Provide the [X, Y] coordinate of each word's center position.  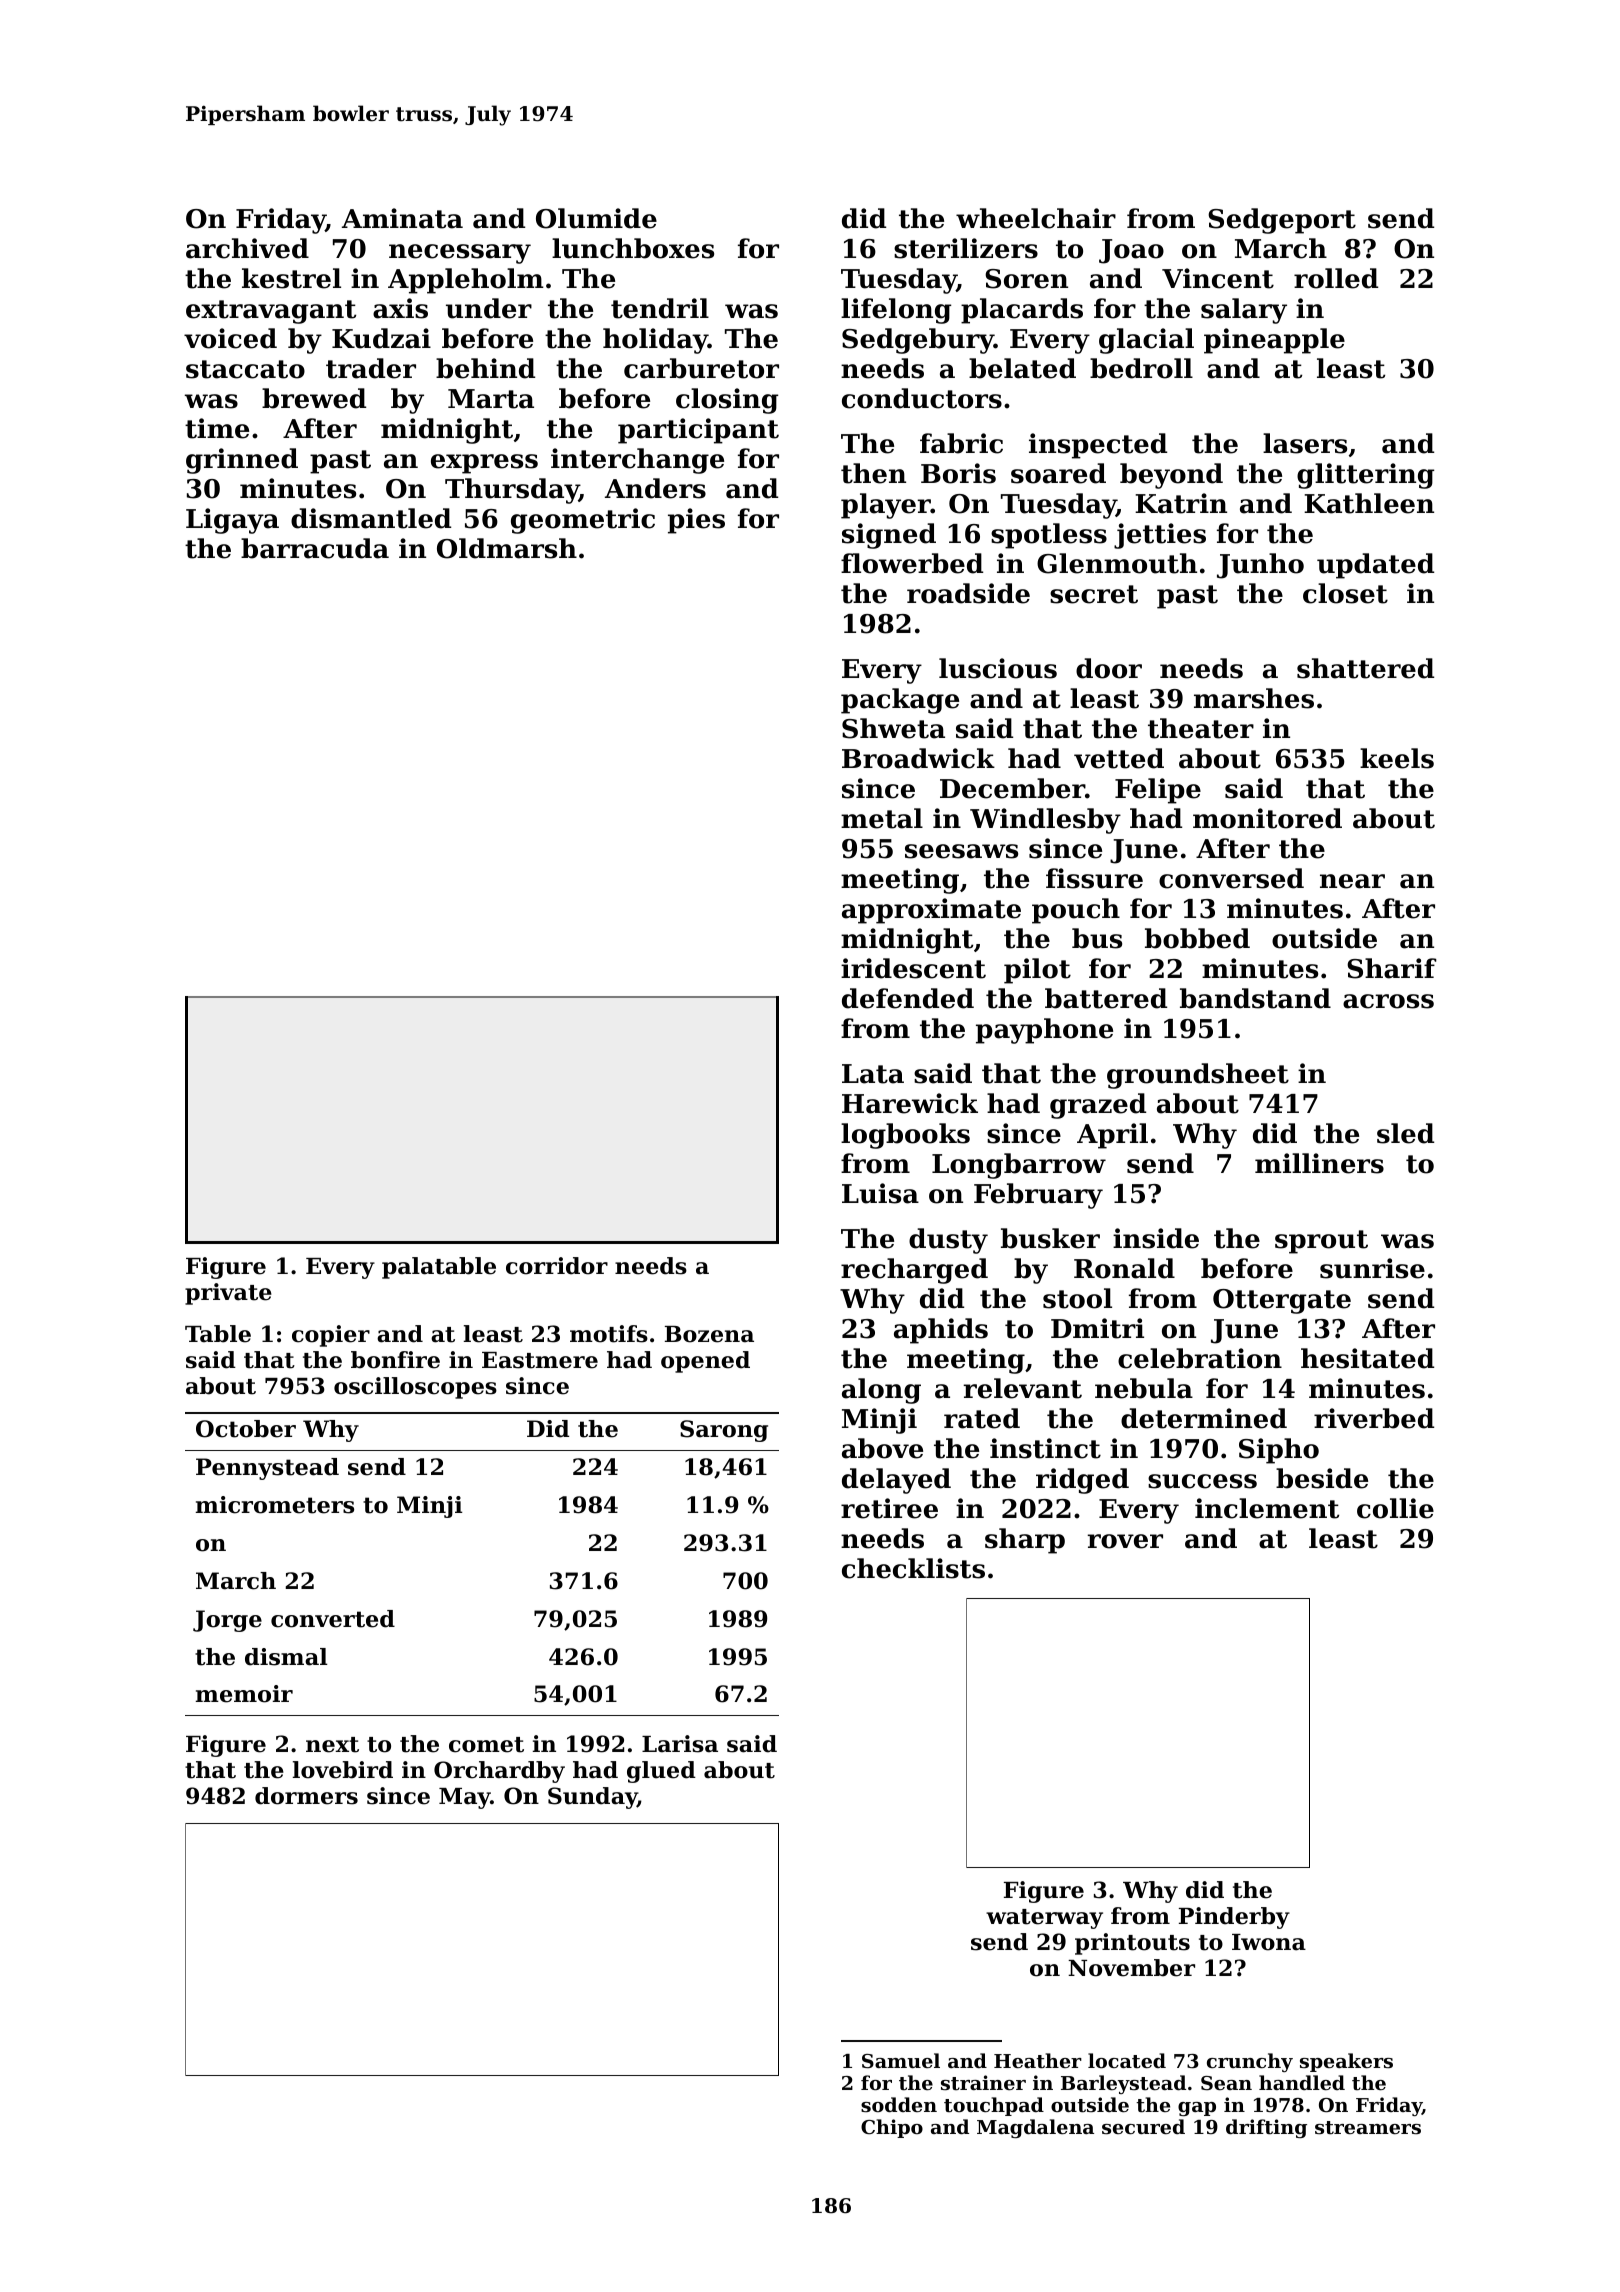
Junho [1260, 566]
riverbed [1374, 1418]
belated [1022, 368]
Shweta [893, 728]
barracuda [315, 548]
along [881, 1391]
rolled [1336, 278]
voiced [230, 338]
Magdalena [1035, 2128]
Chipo [892, 2128]
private [228, 1294]
